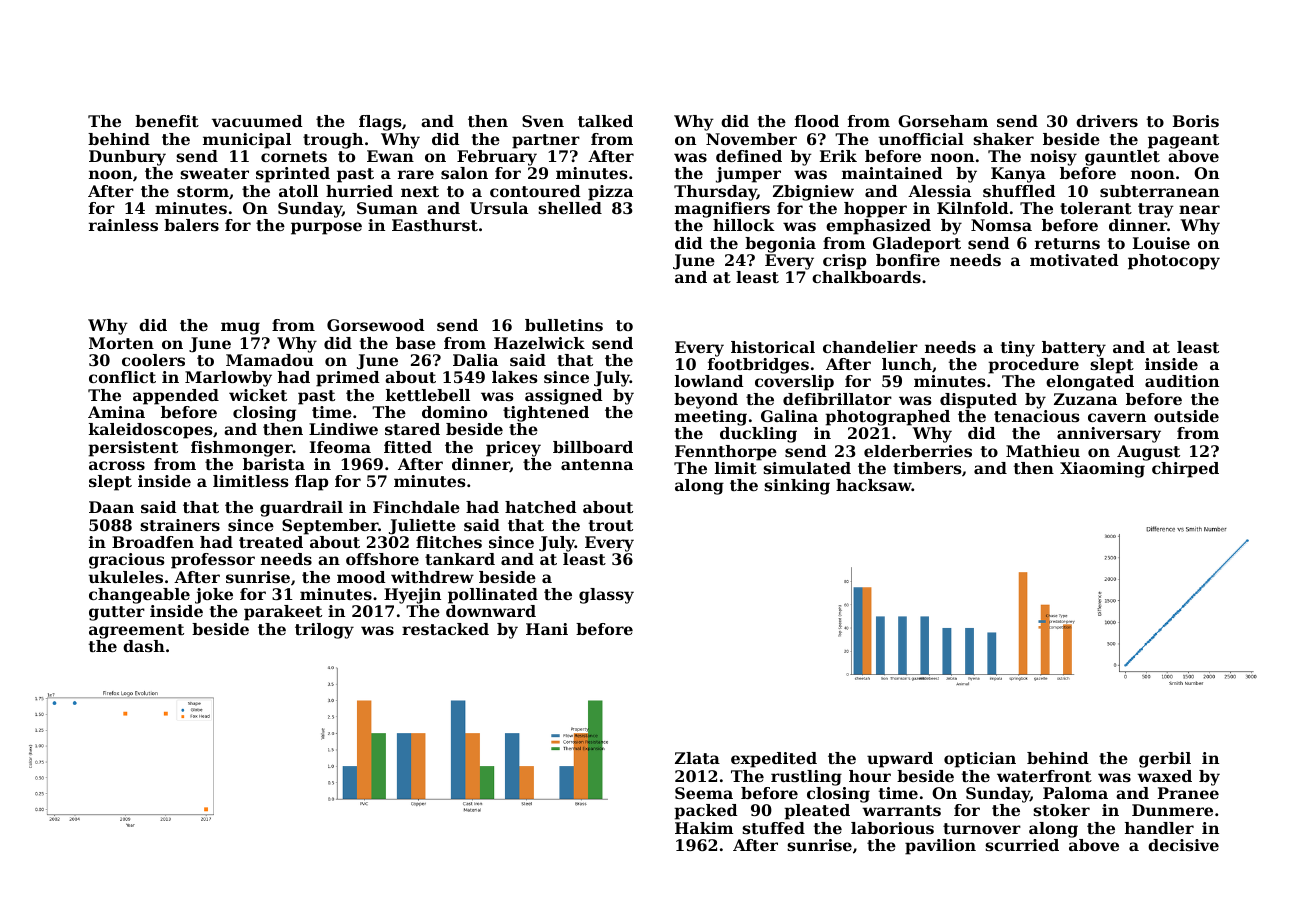 The image size is (1308, 924). Describe the element at coordinates (564, 325) in the screenshot. I see `bulletins` at that location.
